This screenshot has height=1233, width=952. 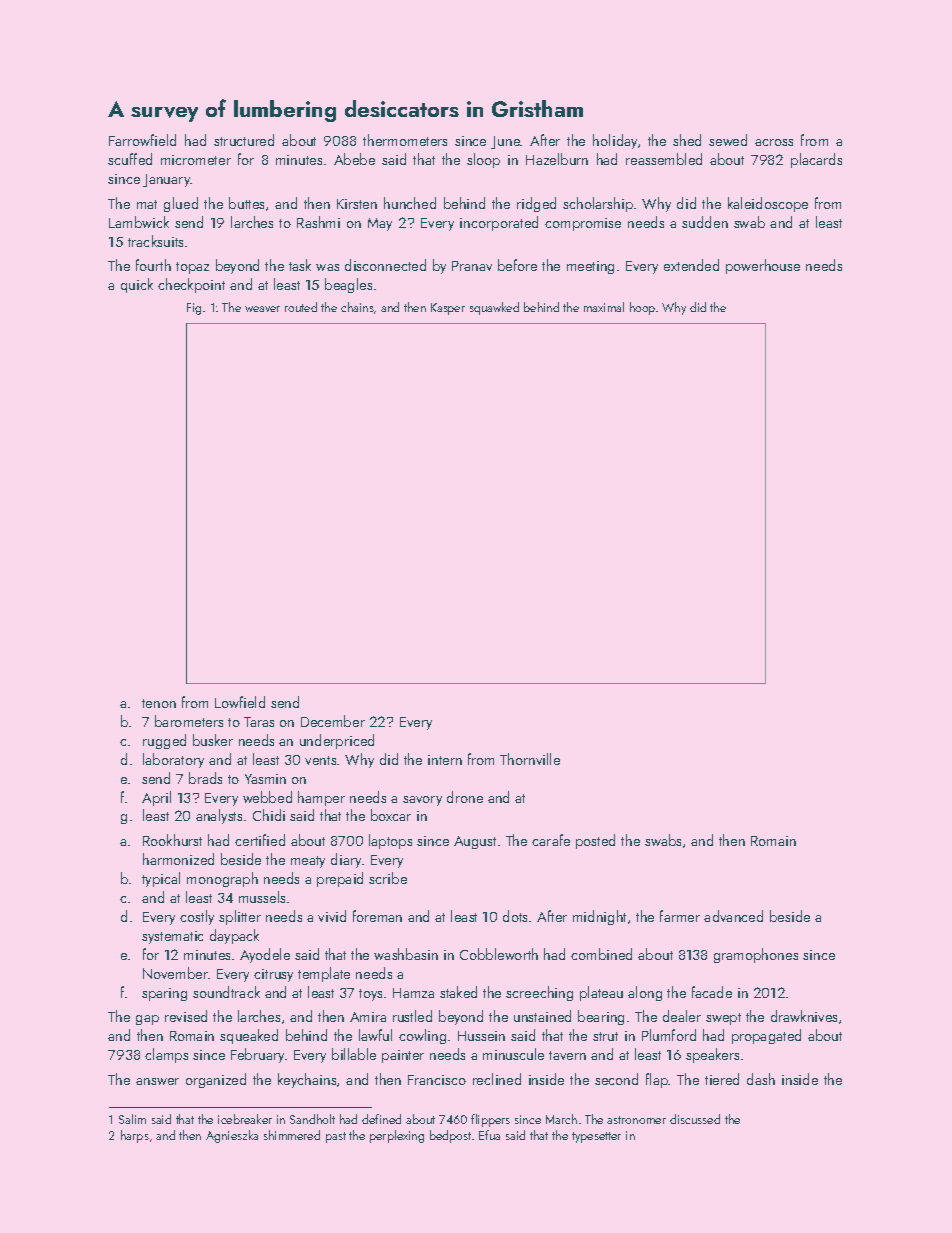 What do you see at coordinates (515, 916) in the screenshot?
I see `dots` at bounding box center [515, 916].
